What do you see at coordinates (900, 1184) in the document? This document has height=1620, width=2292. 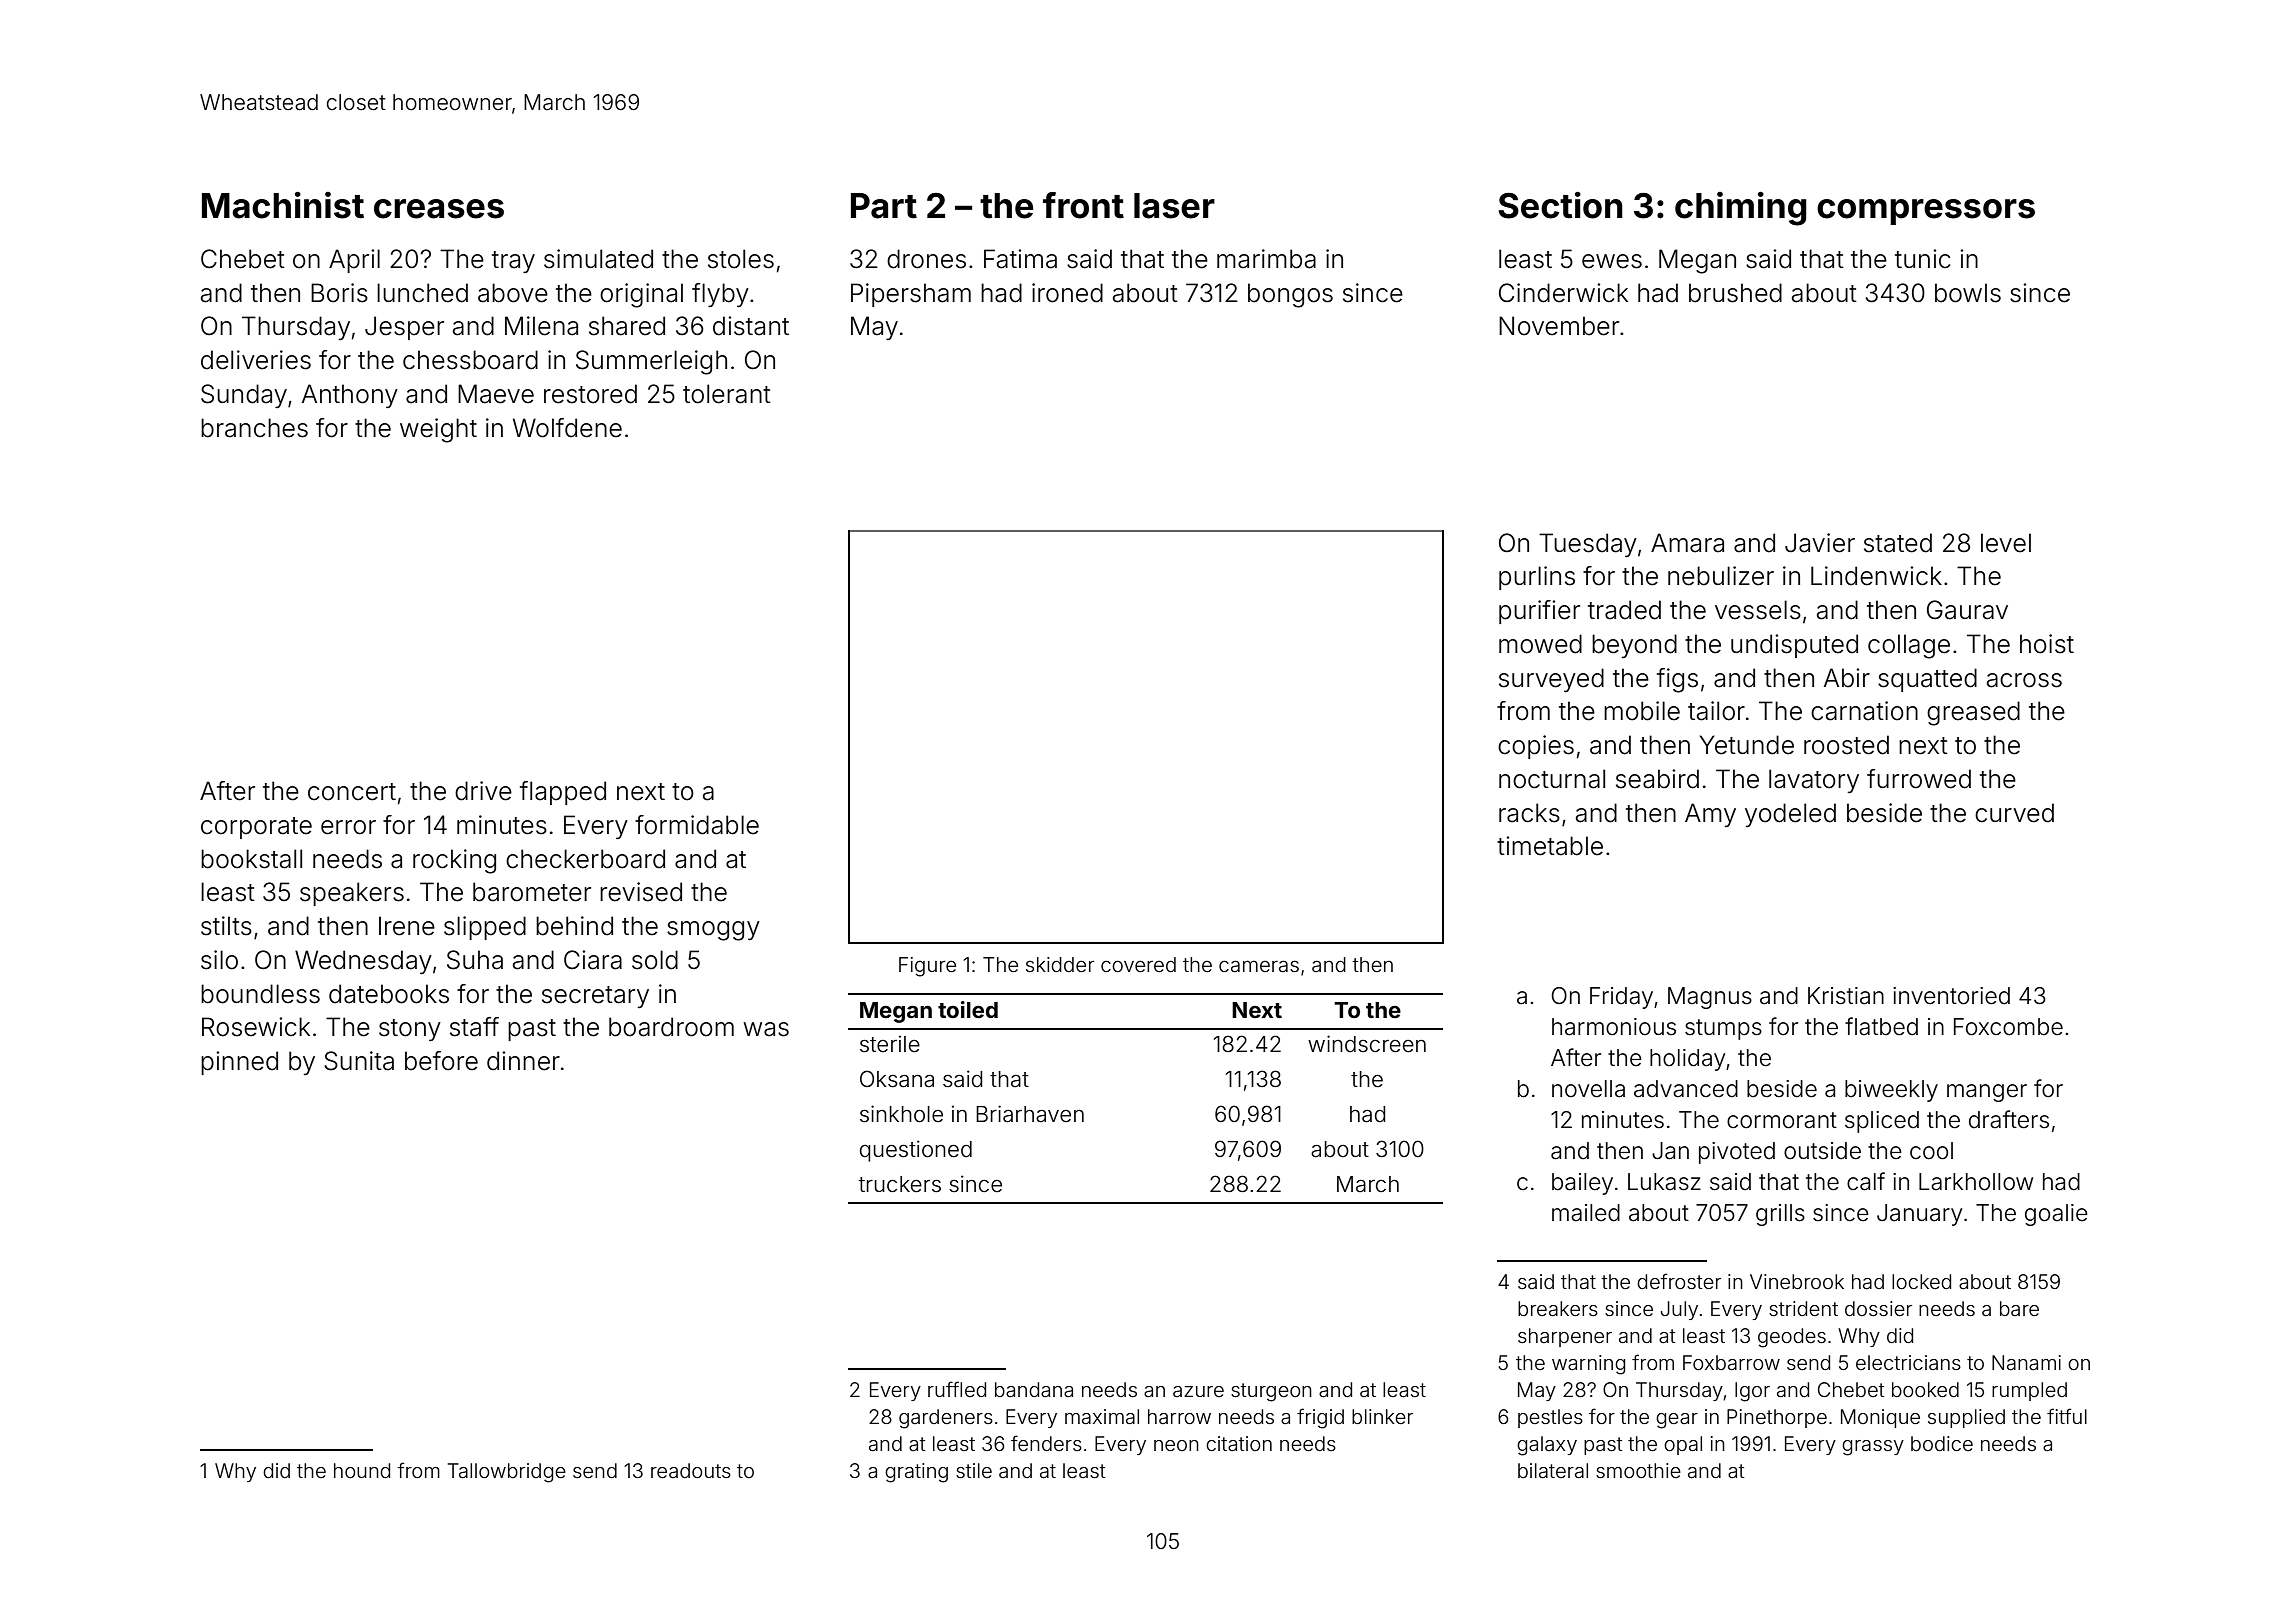 I see `truckers` at bounding box center [900, 1184].
